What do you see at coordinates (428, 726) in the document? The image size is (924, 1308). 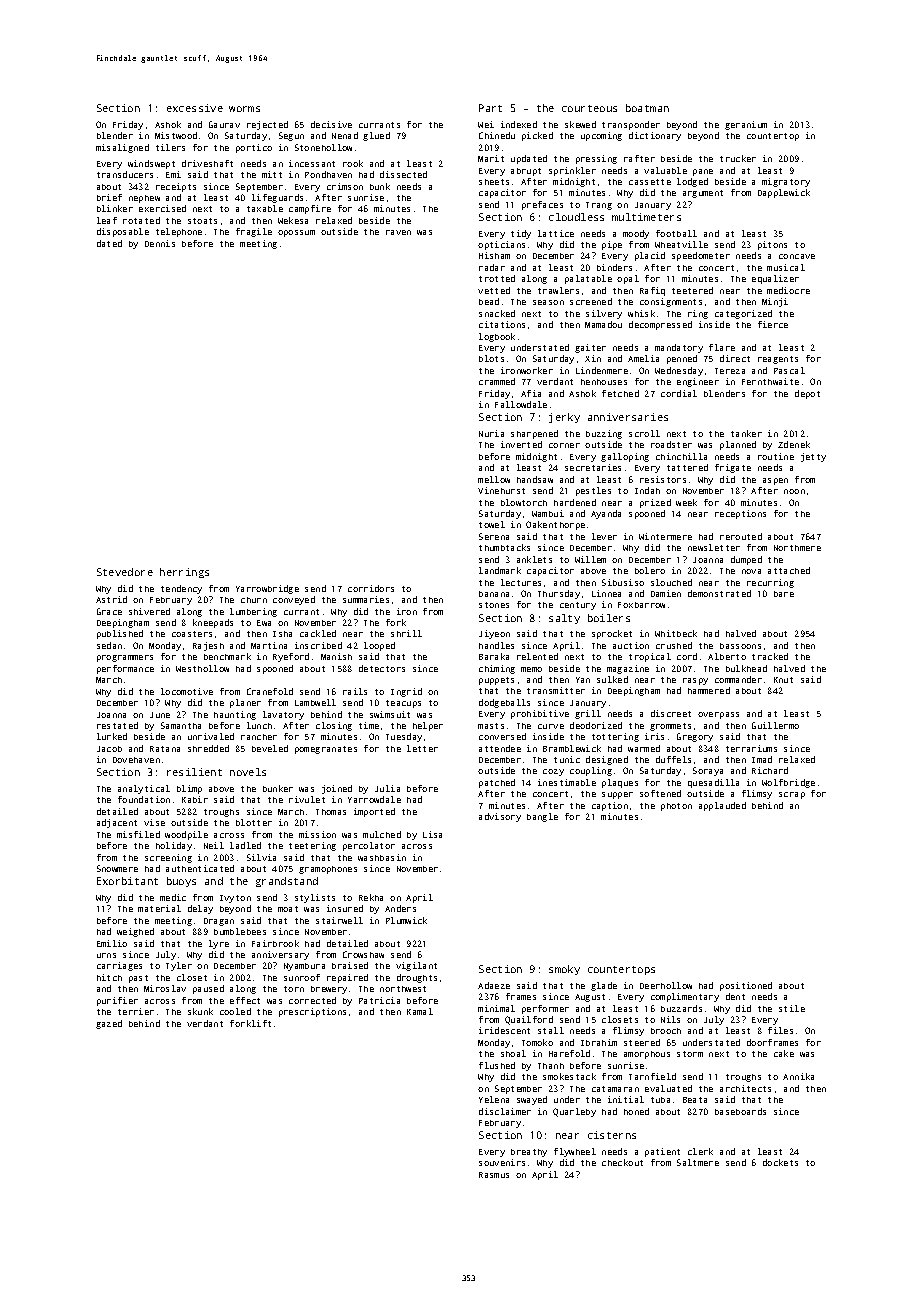 I see `helper` at bounding box center [428, 726].
